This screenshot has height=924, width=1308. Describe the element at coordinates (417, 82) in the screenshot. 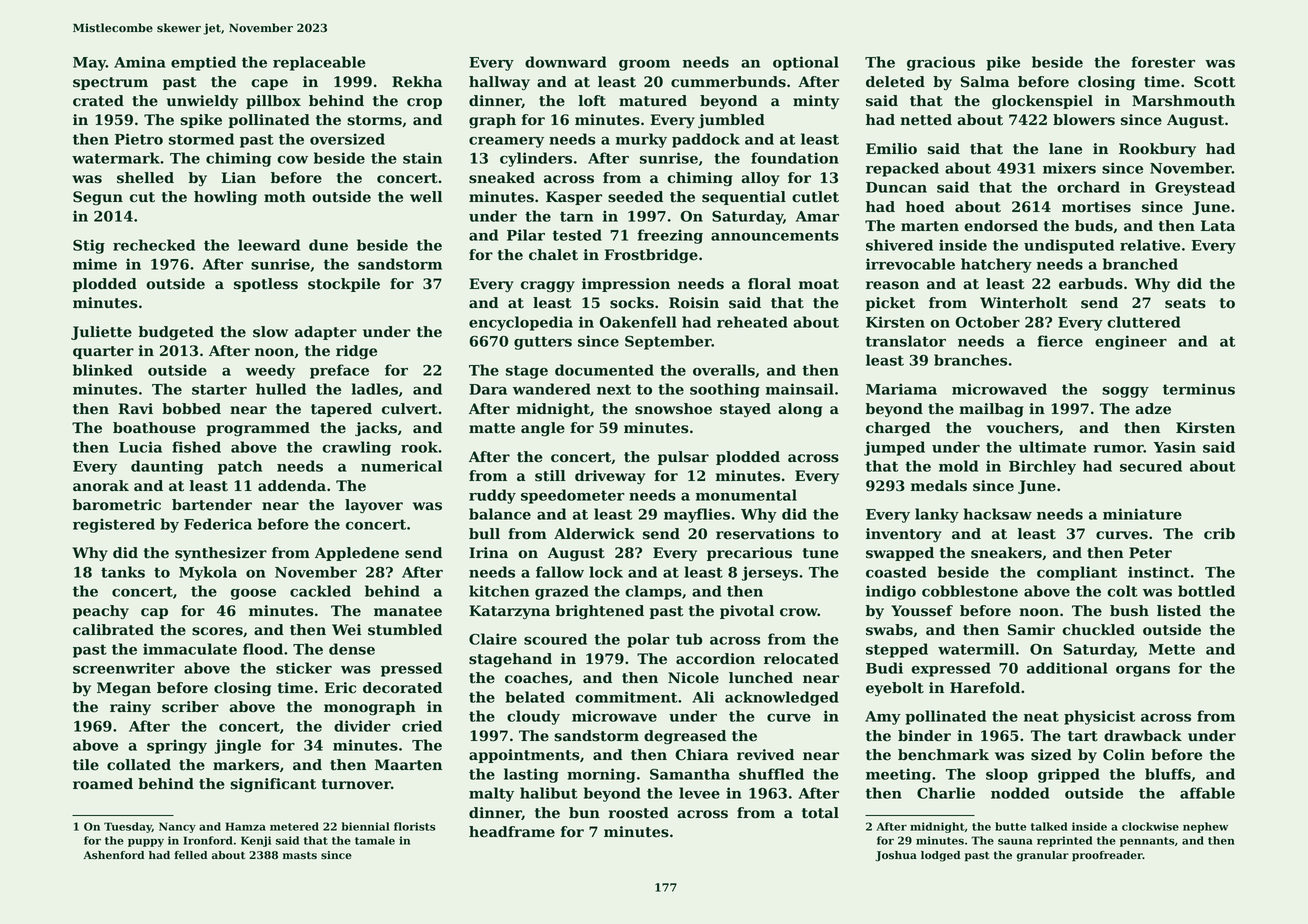

I see `Rekha` at that location.
